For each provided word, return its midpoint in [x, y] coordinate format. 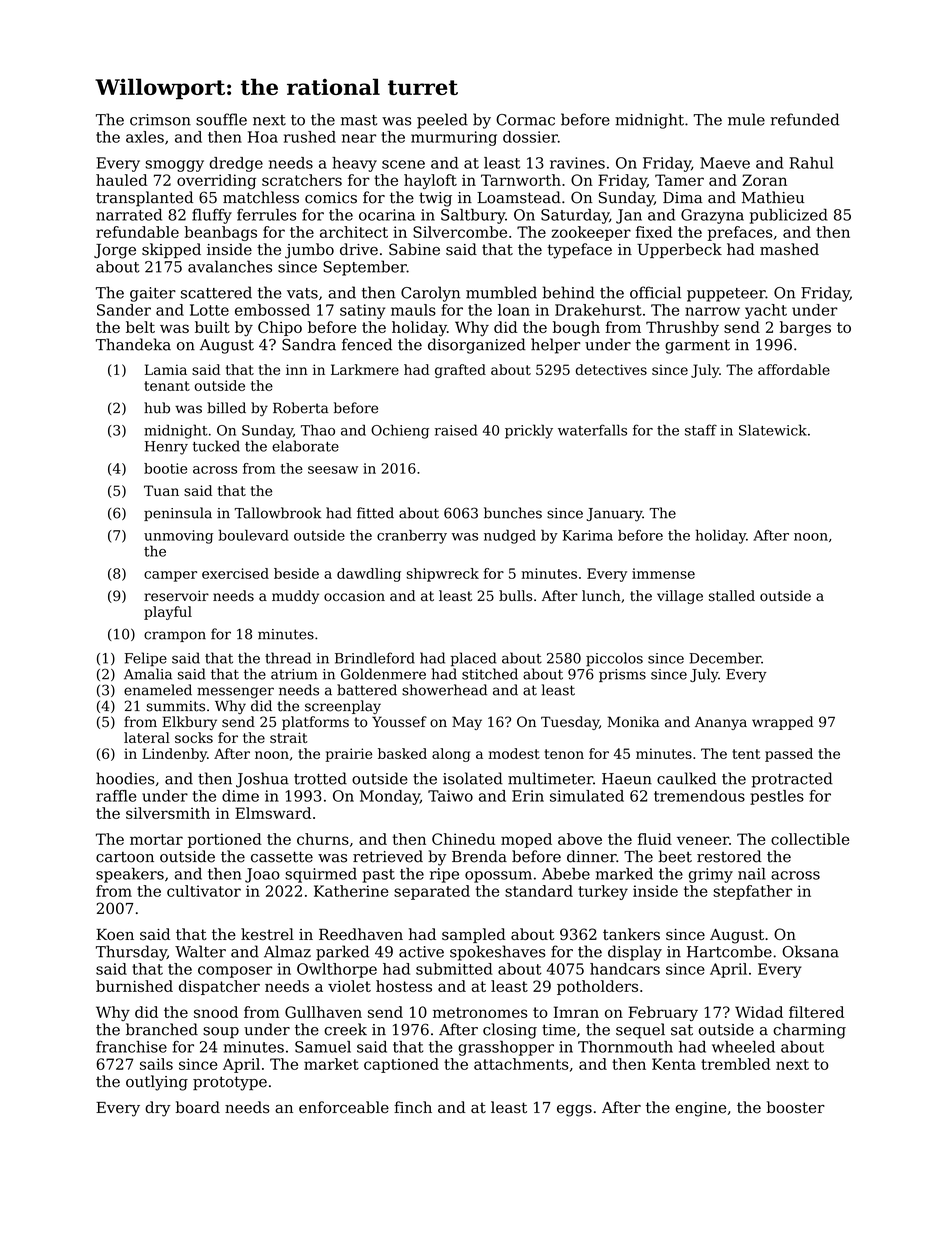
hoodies [125, 778]
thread [288, 658]
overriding [216, 181]
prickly [529, 431]
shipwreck [442, 575]
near [359, 138]
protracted [792, 780]
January [614, 515]
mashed [789, 249]
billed [226, 408]
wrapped [782, 723]
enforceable [344, 1107]
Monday [390, 797]
